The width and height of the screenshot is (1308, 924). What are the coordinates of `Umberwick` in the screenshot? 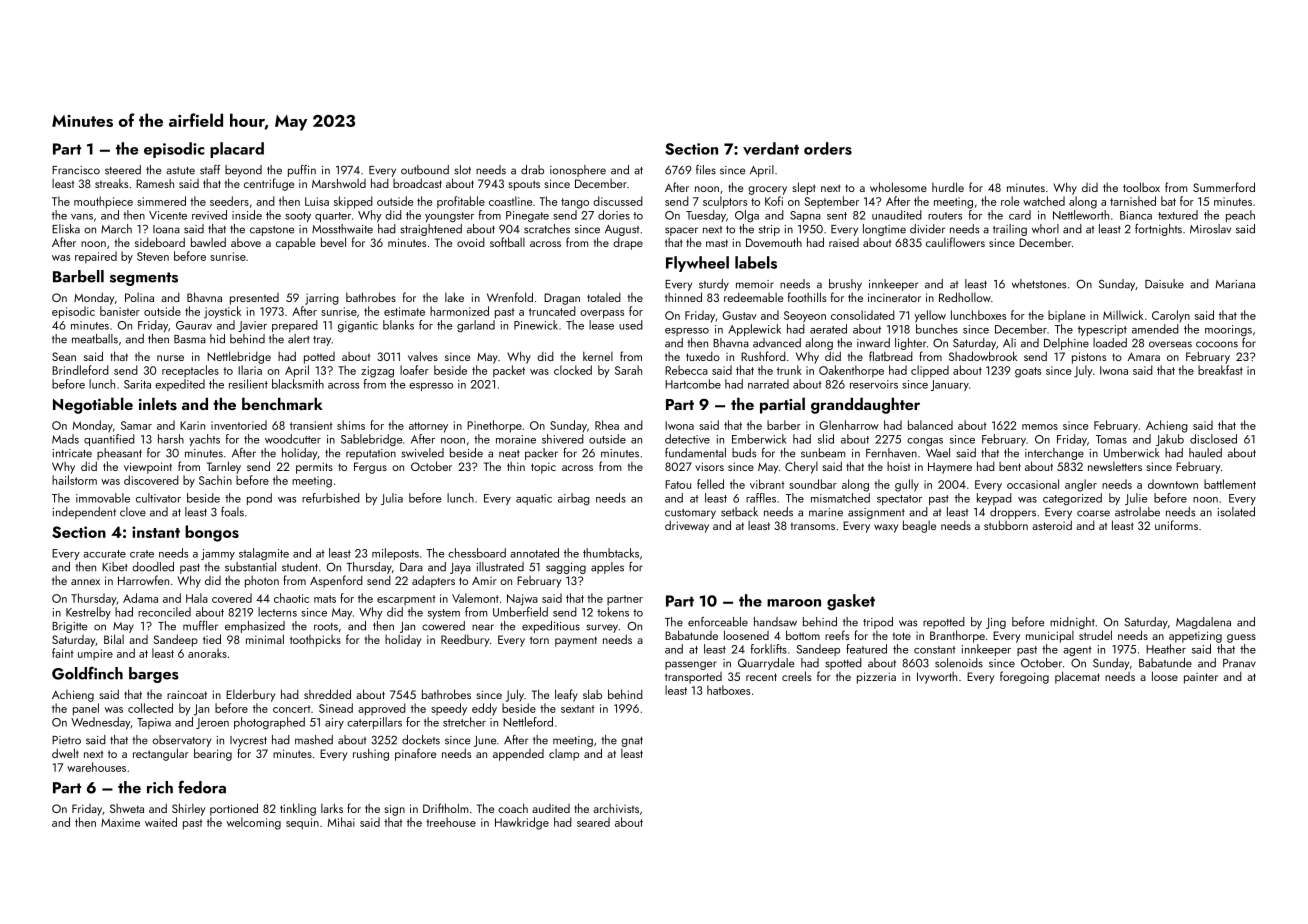 It's located at (1131, 453).
